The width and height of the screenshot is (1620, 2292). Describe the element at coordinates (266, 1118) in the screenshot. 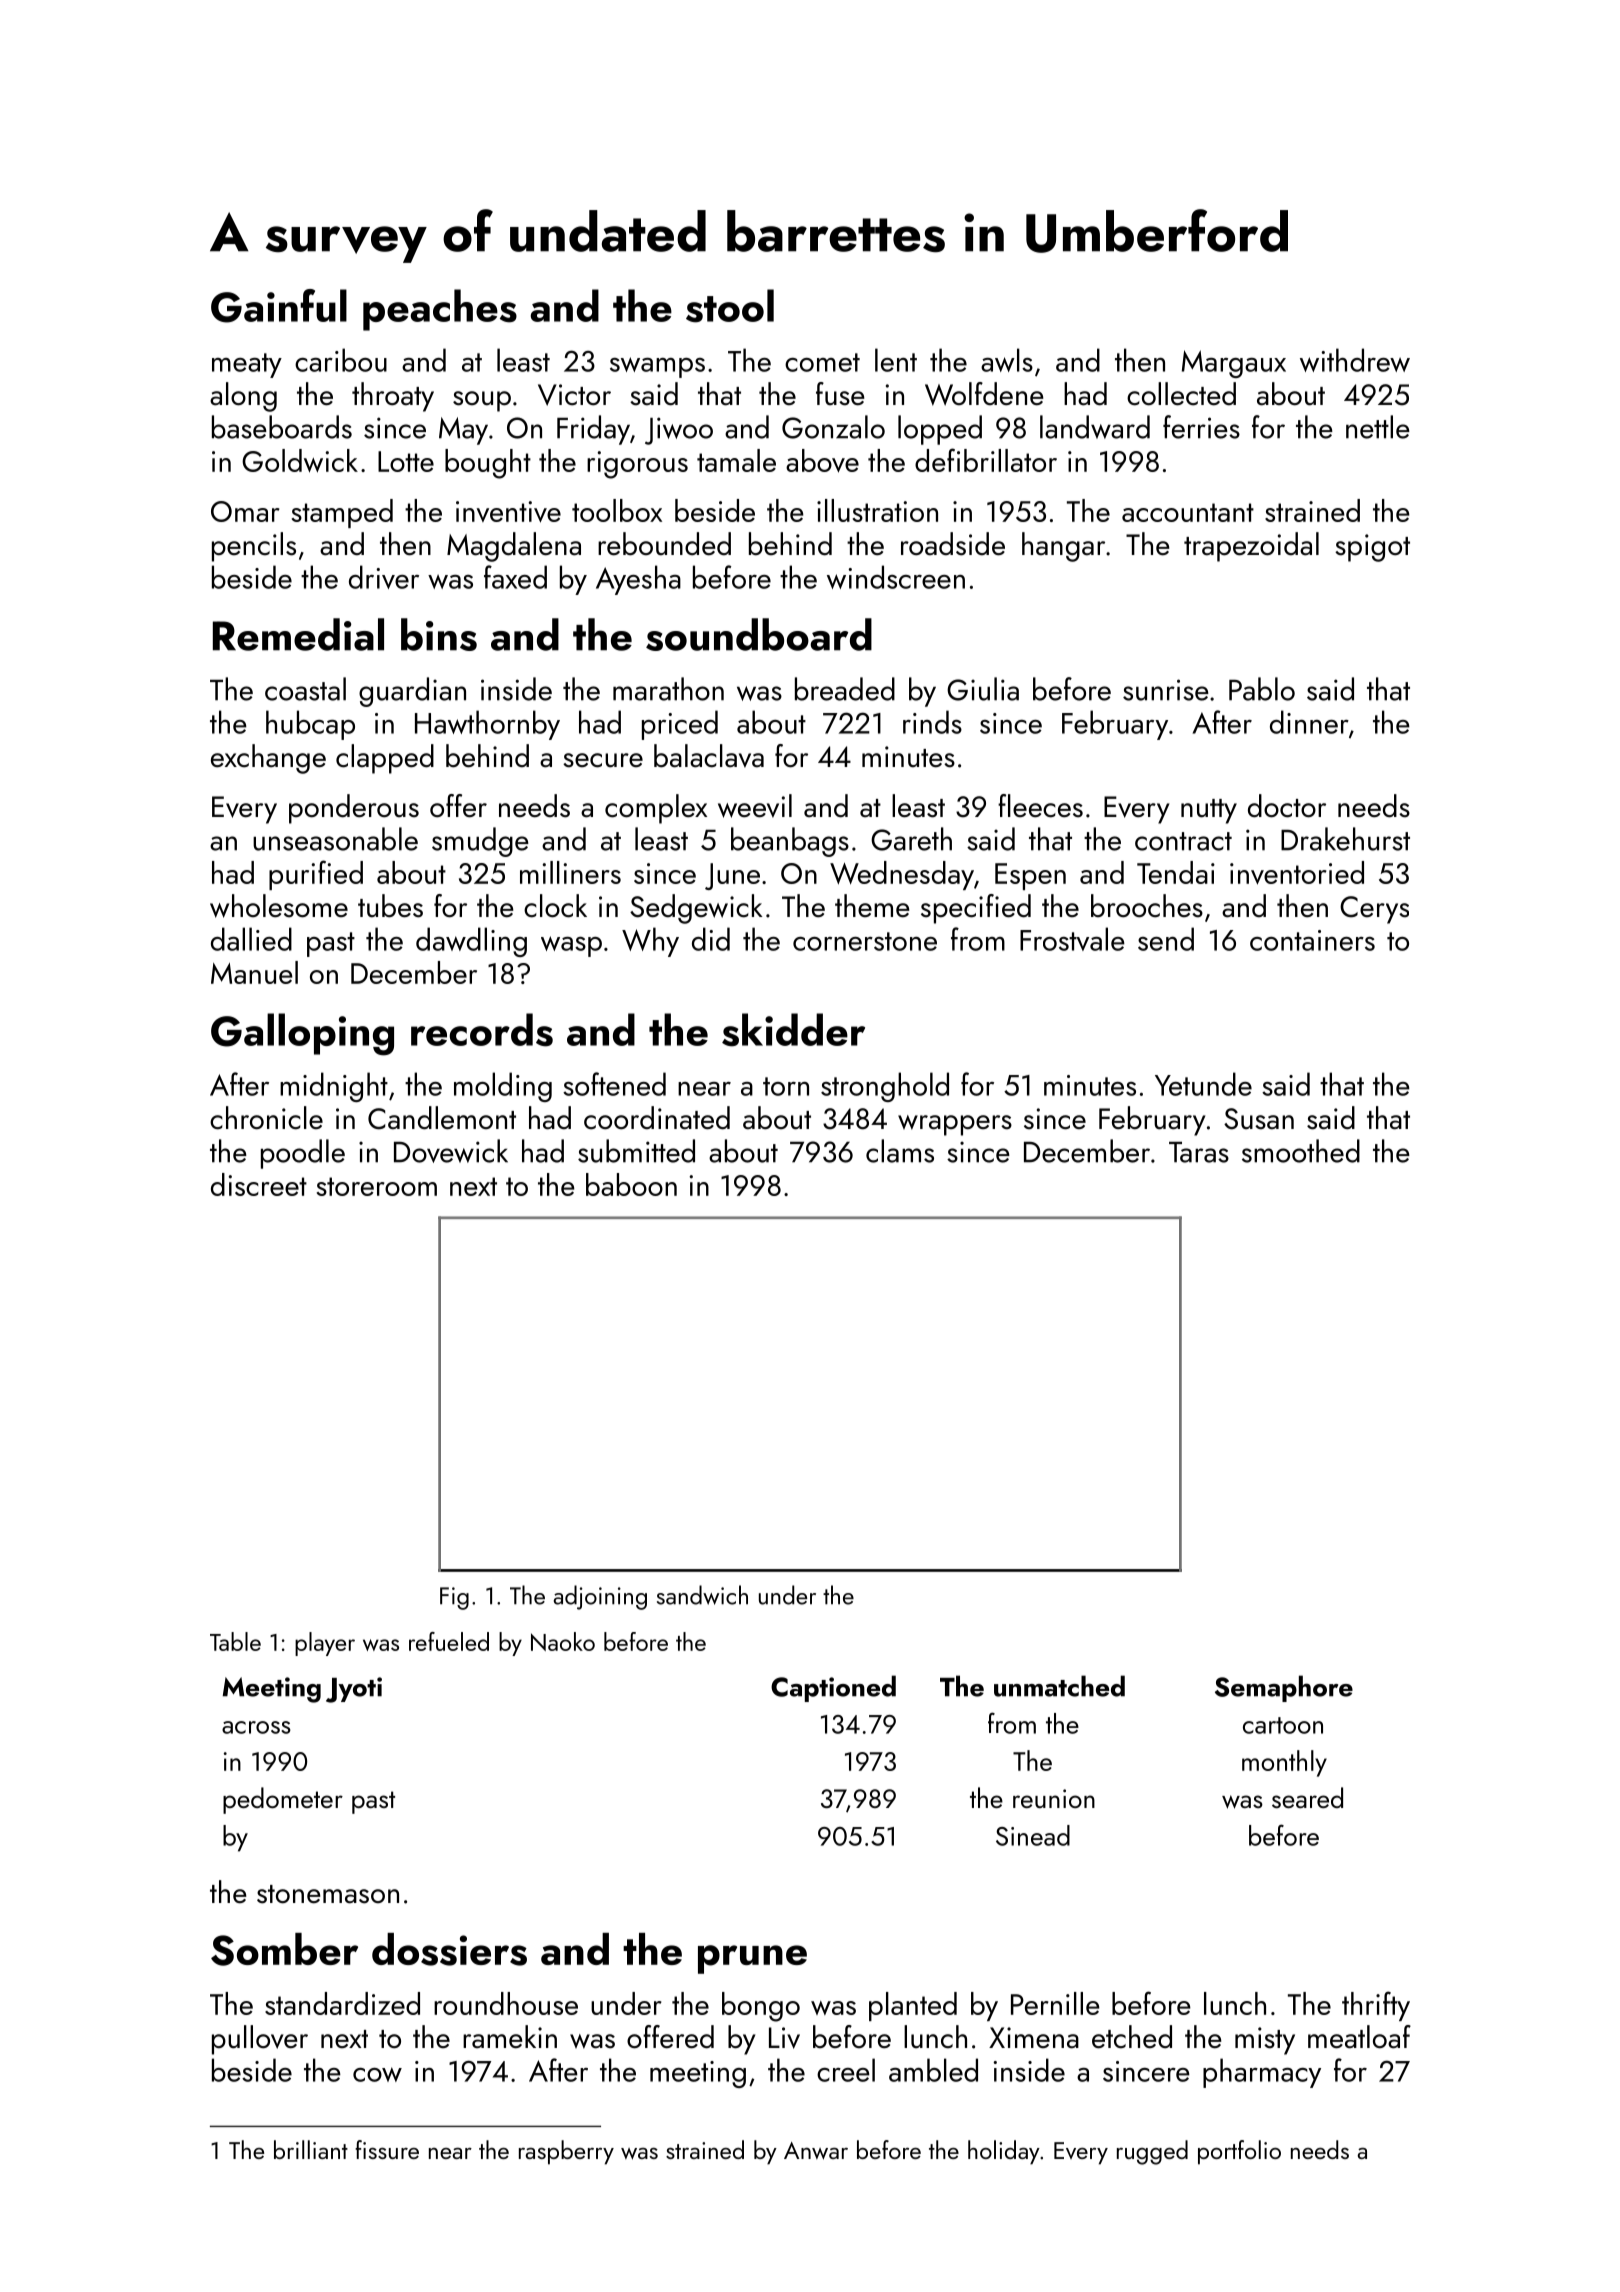

I see `chronicle` at that location.
